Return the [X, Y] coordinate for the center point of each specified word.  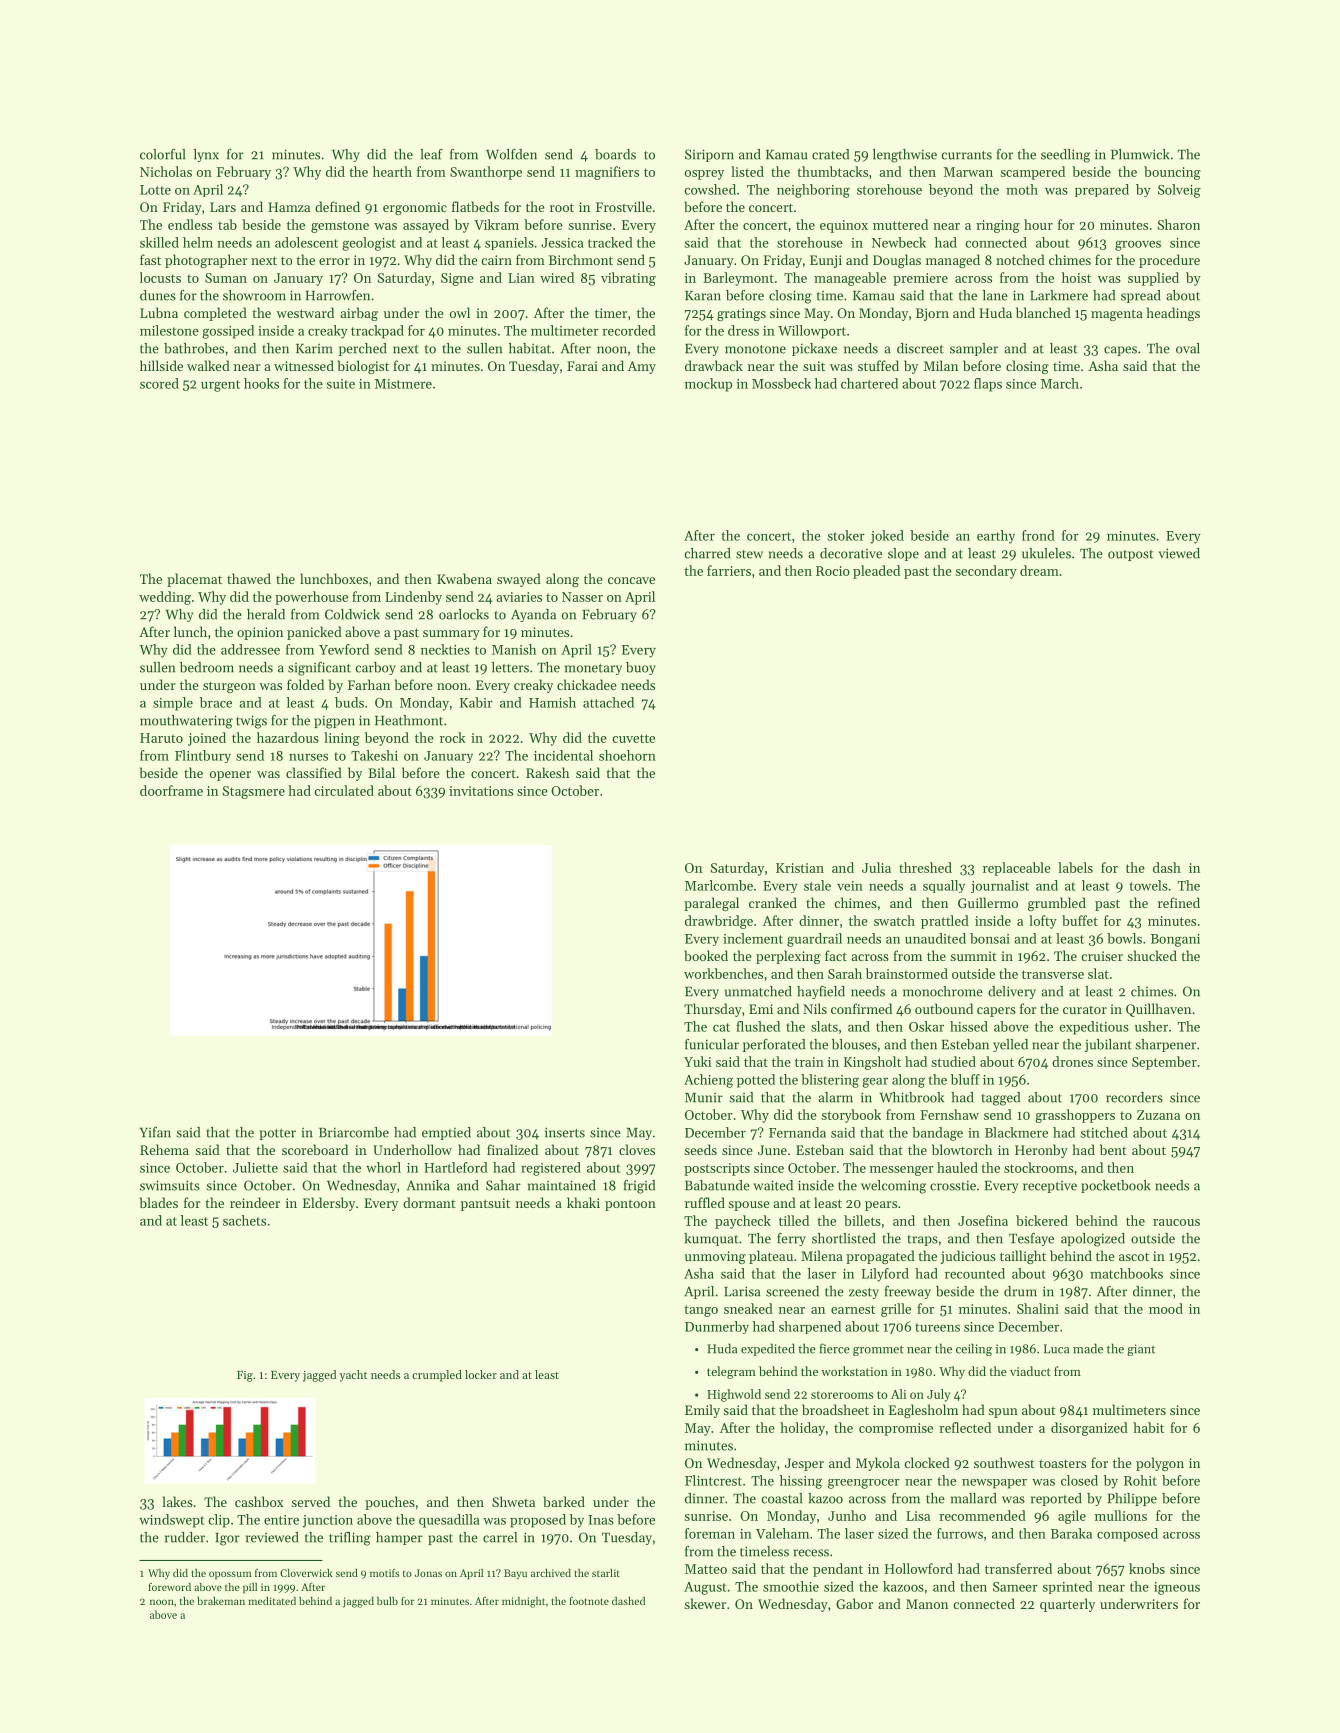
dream [1039, 570]
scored [159, 383]
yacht [353, 1376]
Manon [927, 1604]
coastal [782, 1498]
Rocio [833, 571]
